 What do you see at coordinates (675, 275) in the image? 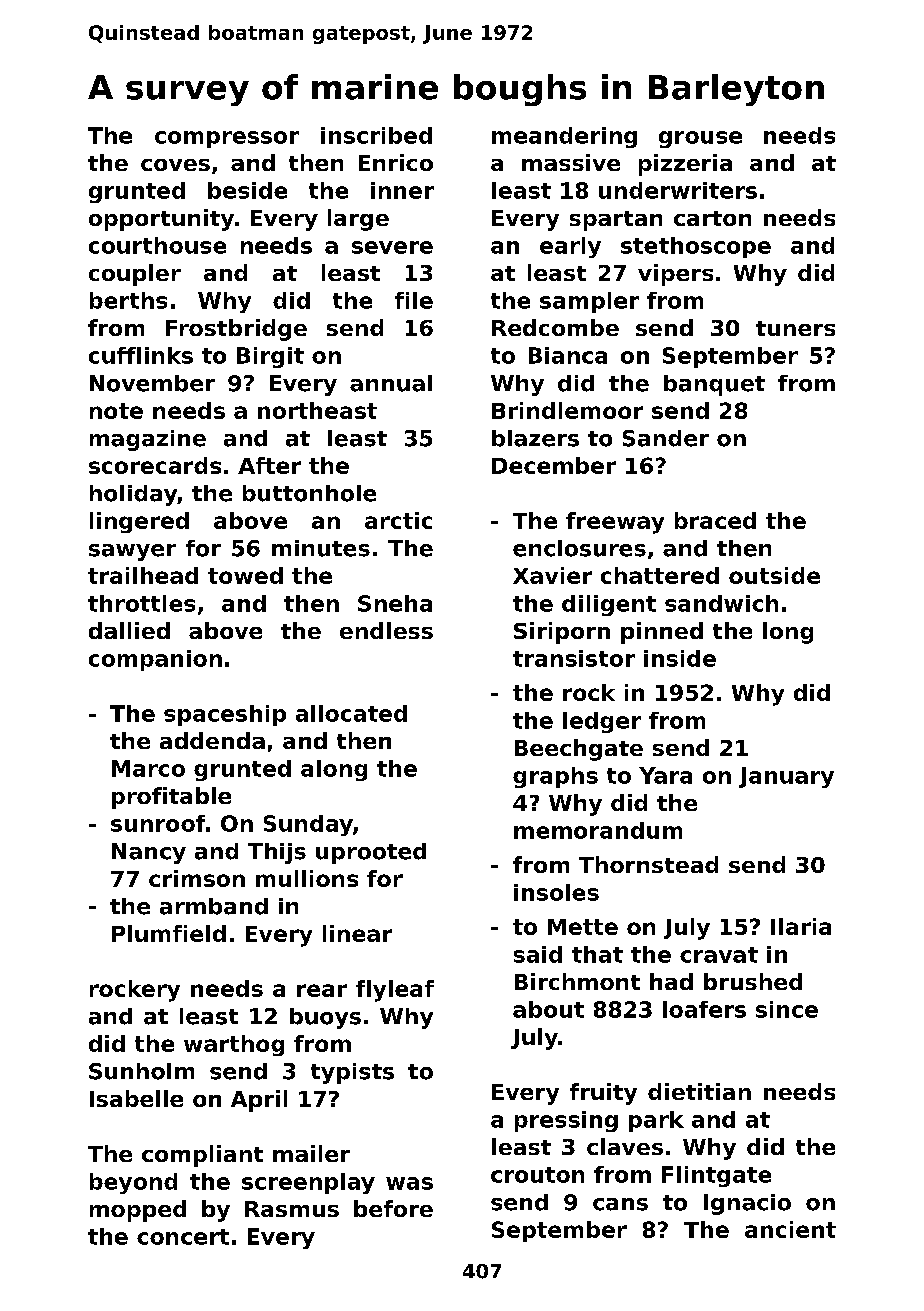
I see `vipers` at bounding box center [675, 275].
